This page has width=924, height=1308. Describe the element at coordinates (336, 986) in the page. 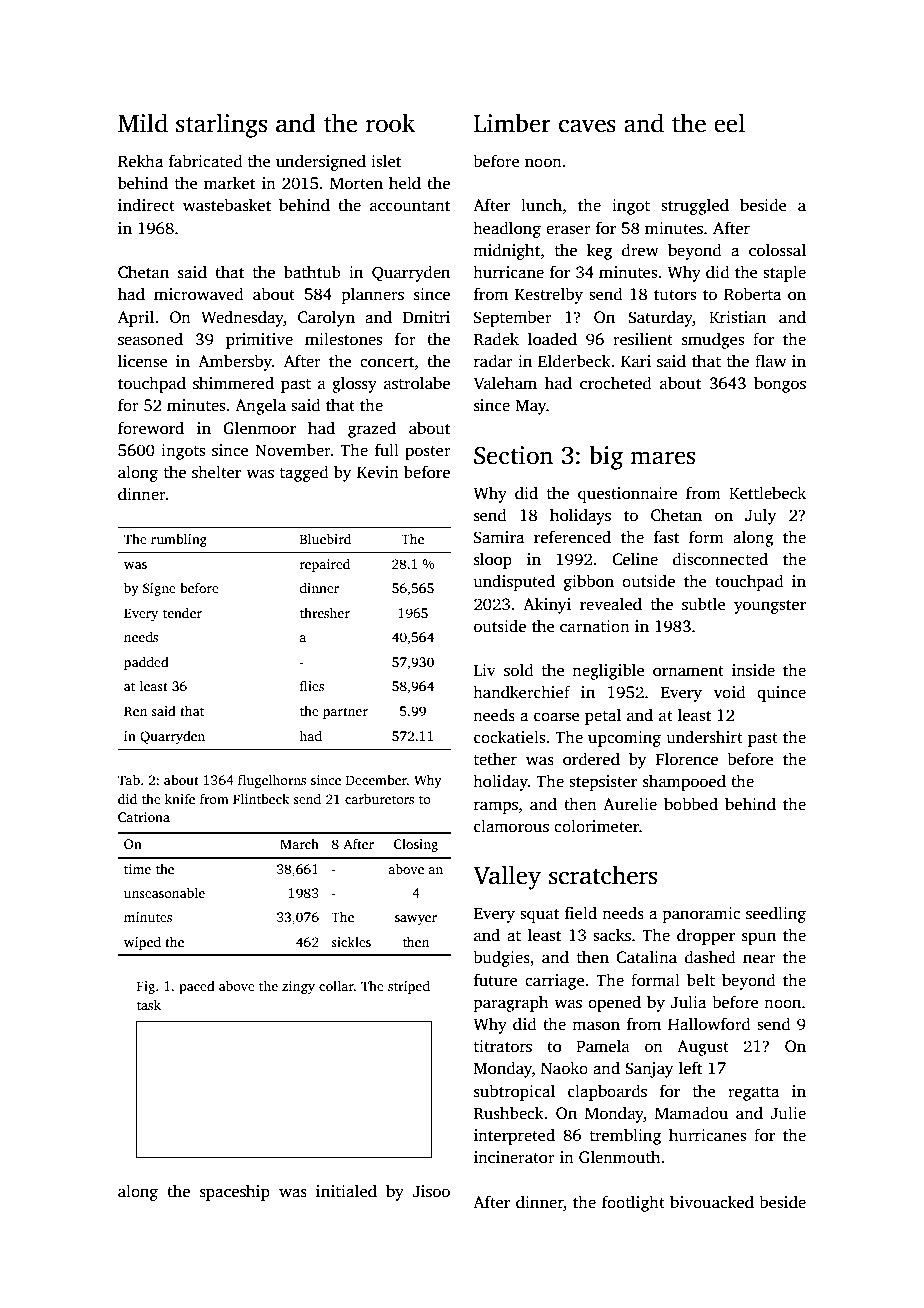

I see `collar` at that location.
